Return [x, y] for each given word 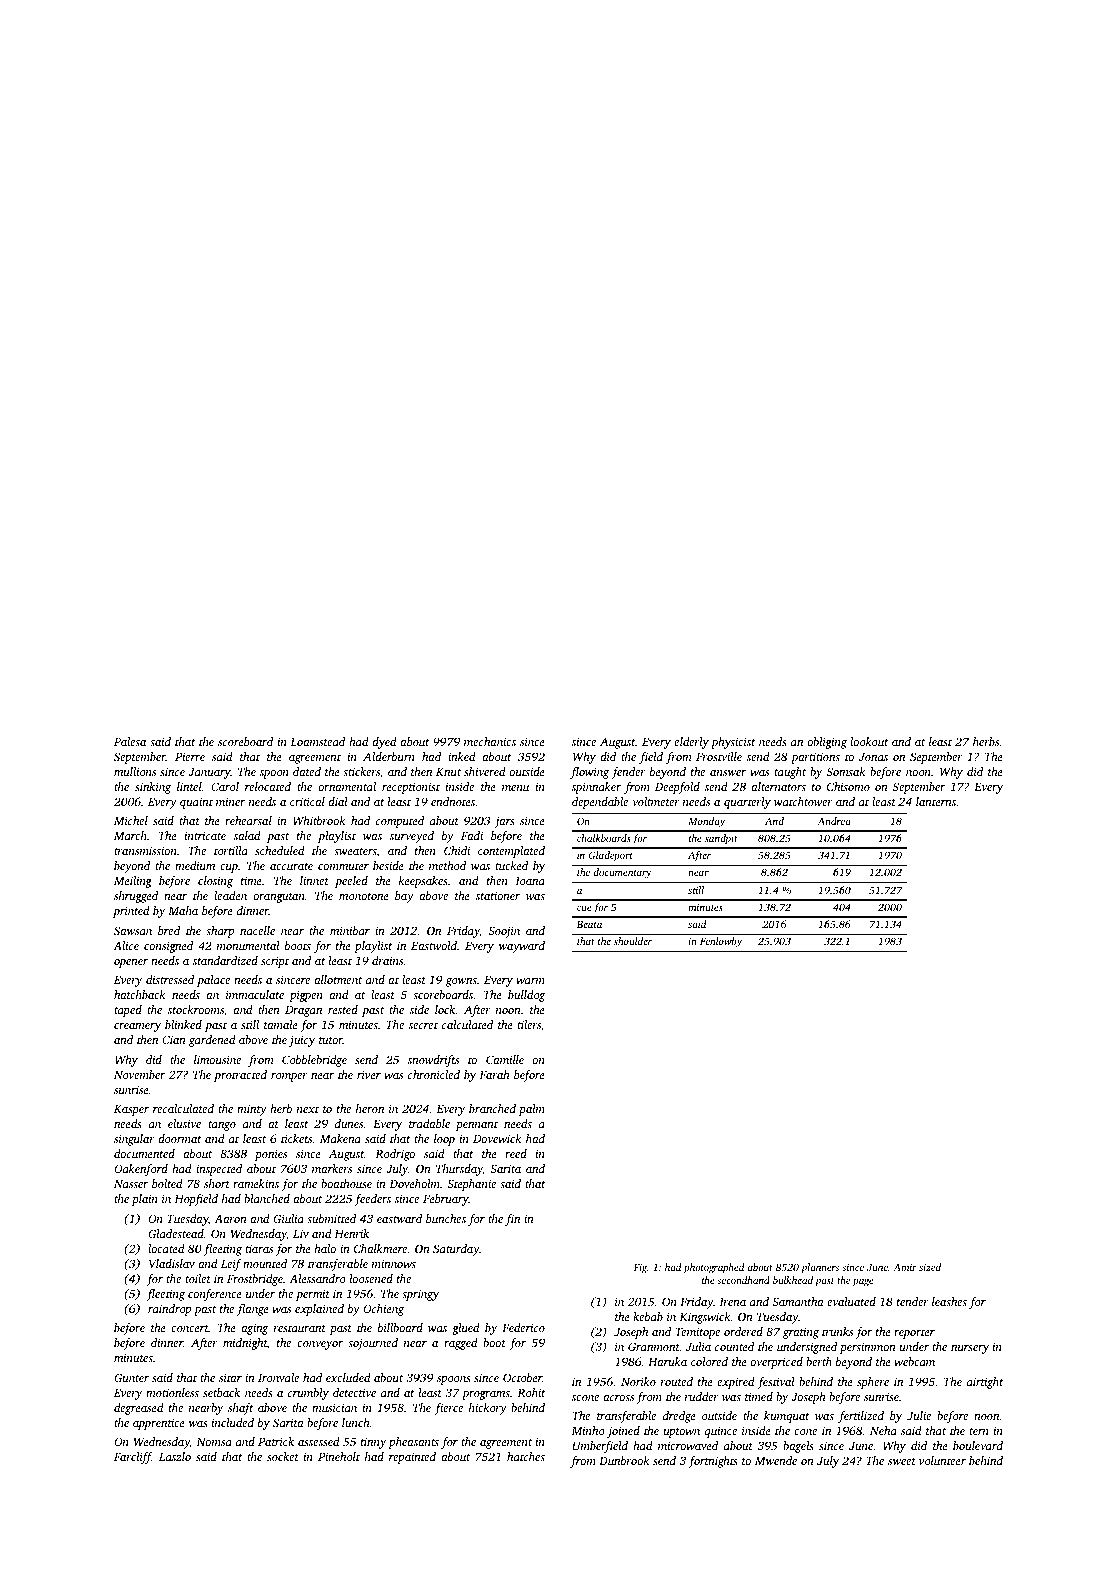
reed [516, 1153]
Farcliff [133, 1458]
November [139, 1074]
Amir [905, 1267]
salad [247, 835]
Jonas [873, 757]
